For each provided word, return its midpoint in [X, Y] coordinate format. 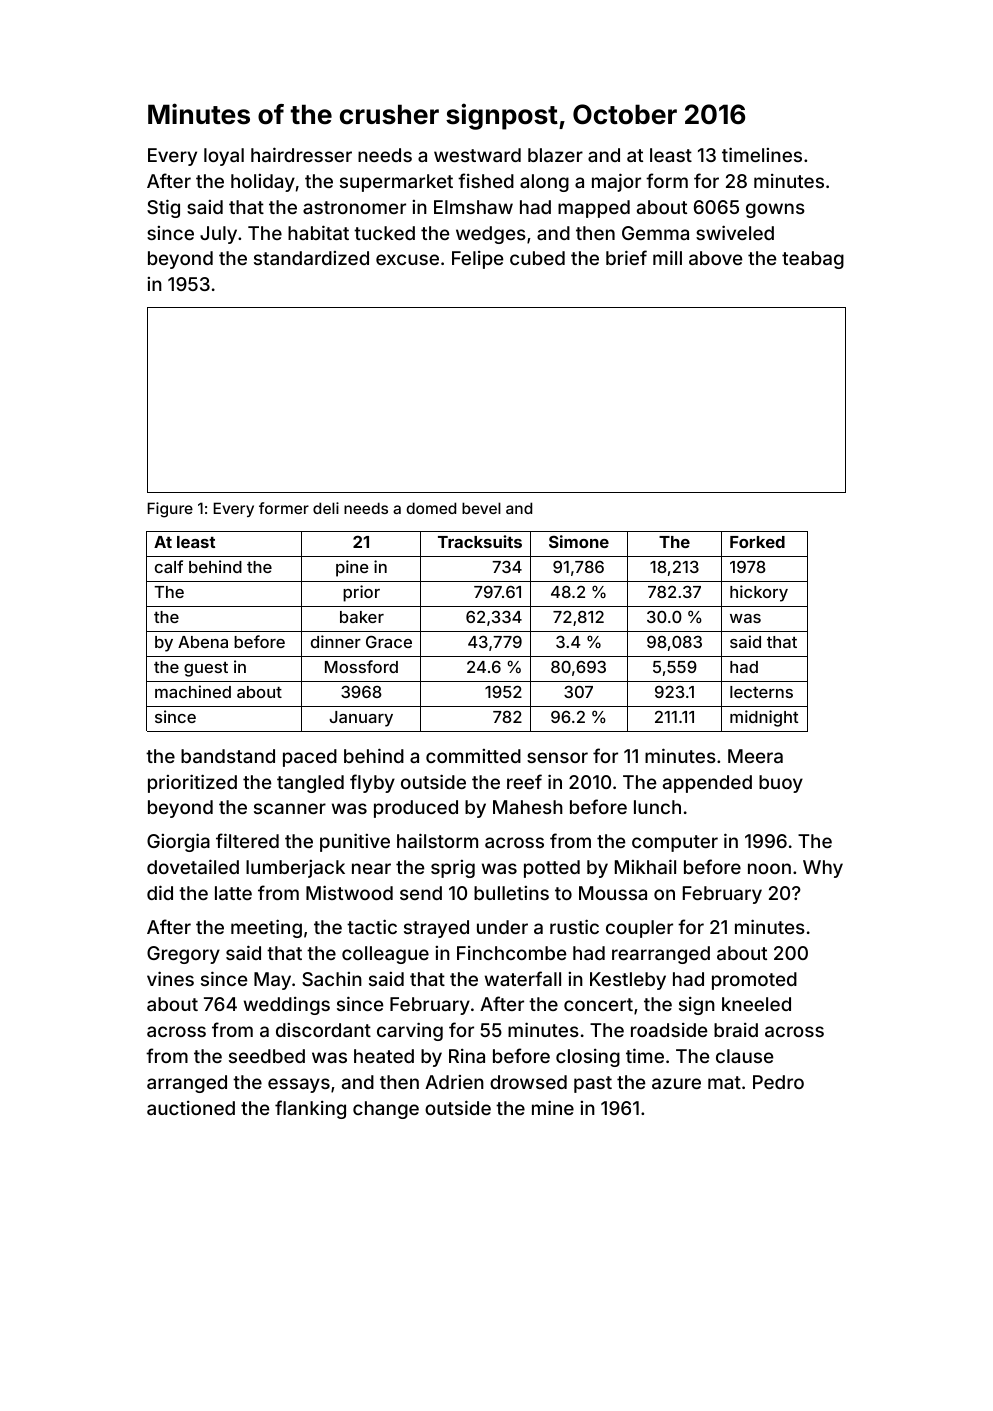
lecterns [761, 692]
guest [206, 669]
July [218, 235]
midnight [764, 718]
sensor [557, 757]
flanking [310, 1109]
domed [431, 508]
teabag [813, 260]
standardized [311, 258]
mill [667, 257]
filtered [247, 840]
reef [524, 781]
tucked [384, 233]
